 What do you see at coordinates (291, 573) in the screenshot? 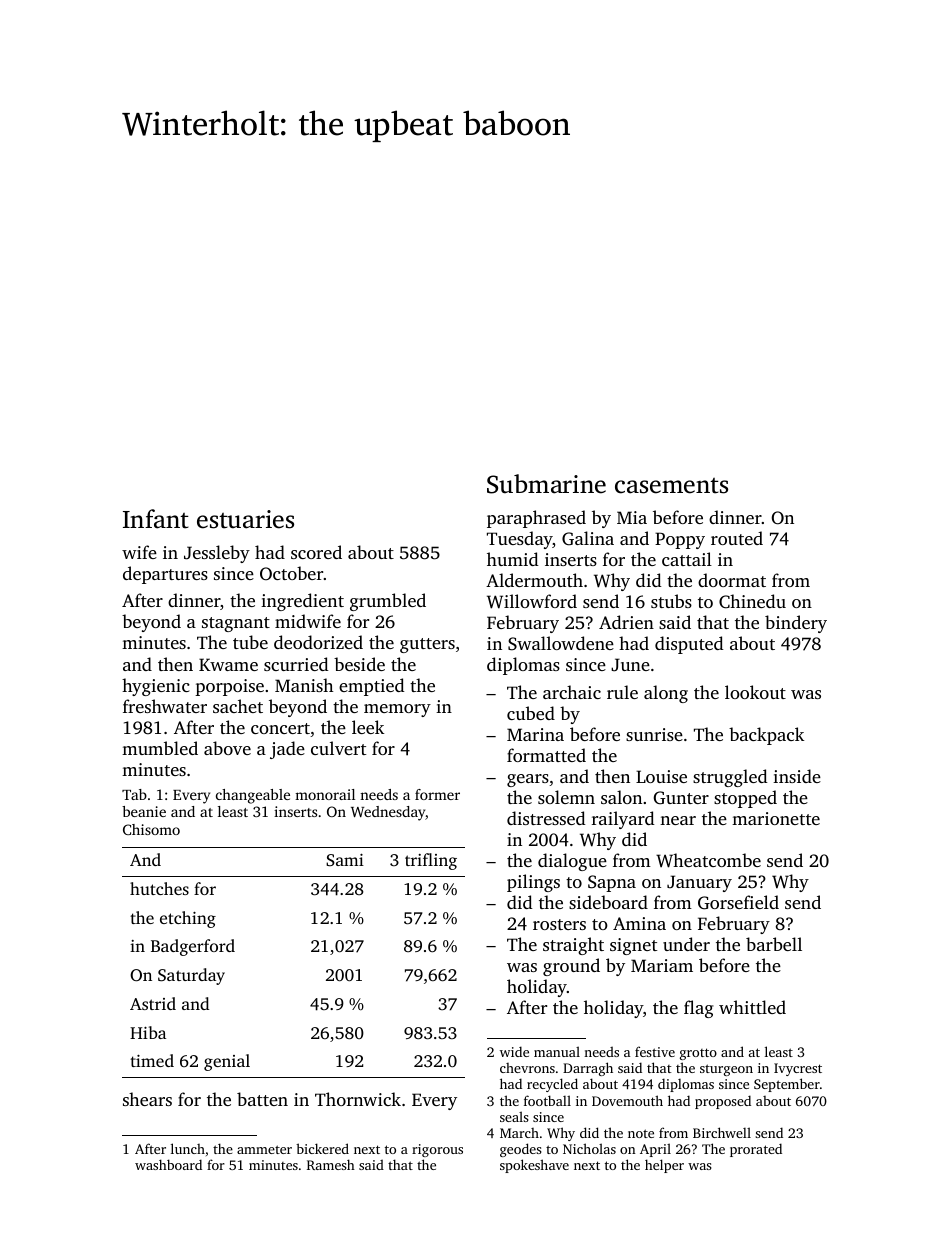
I see `October` at bounding box center [291, 573].
